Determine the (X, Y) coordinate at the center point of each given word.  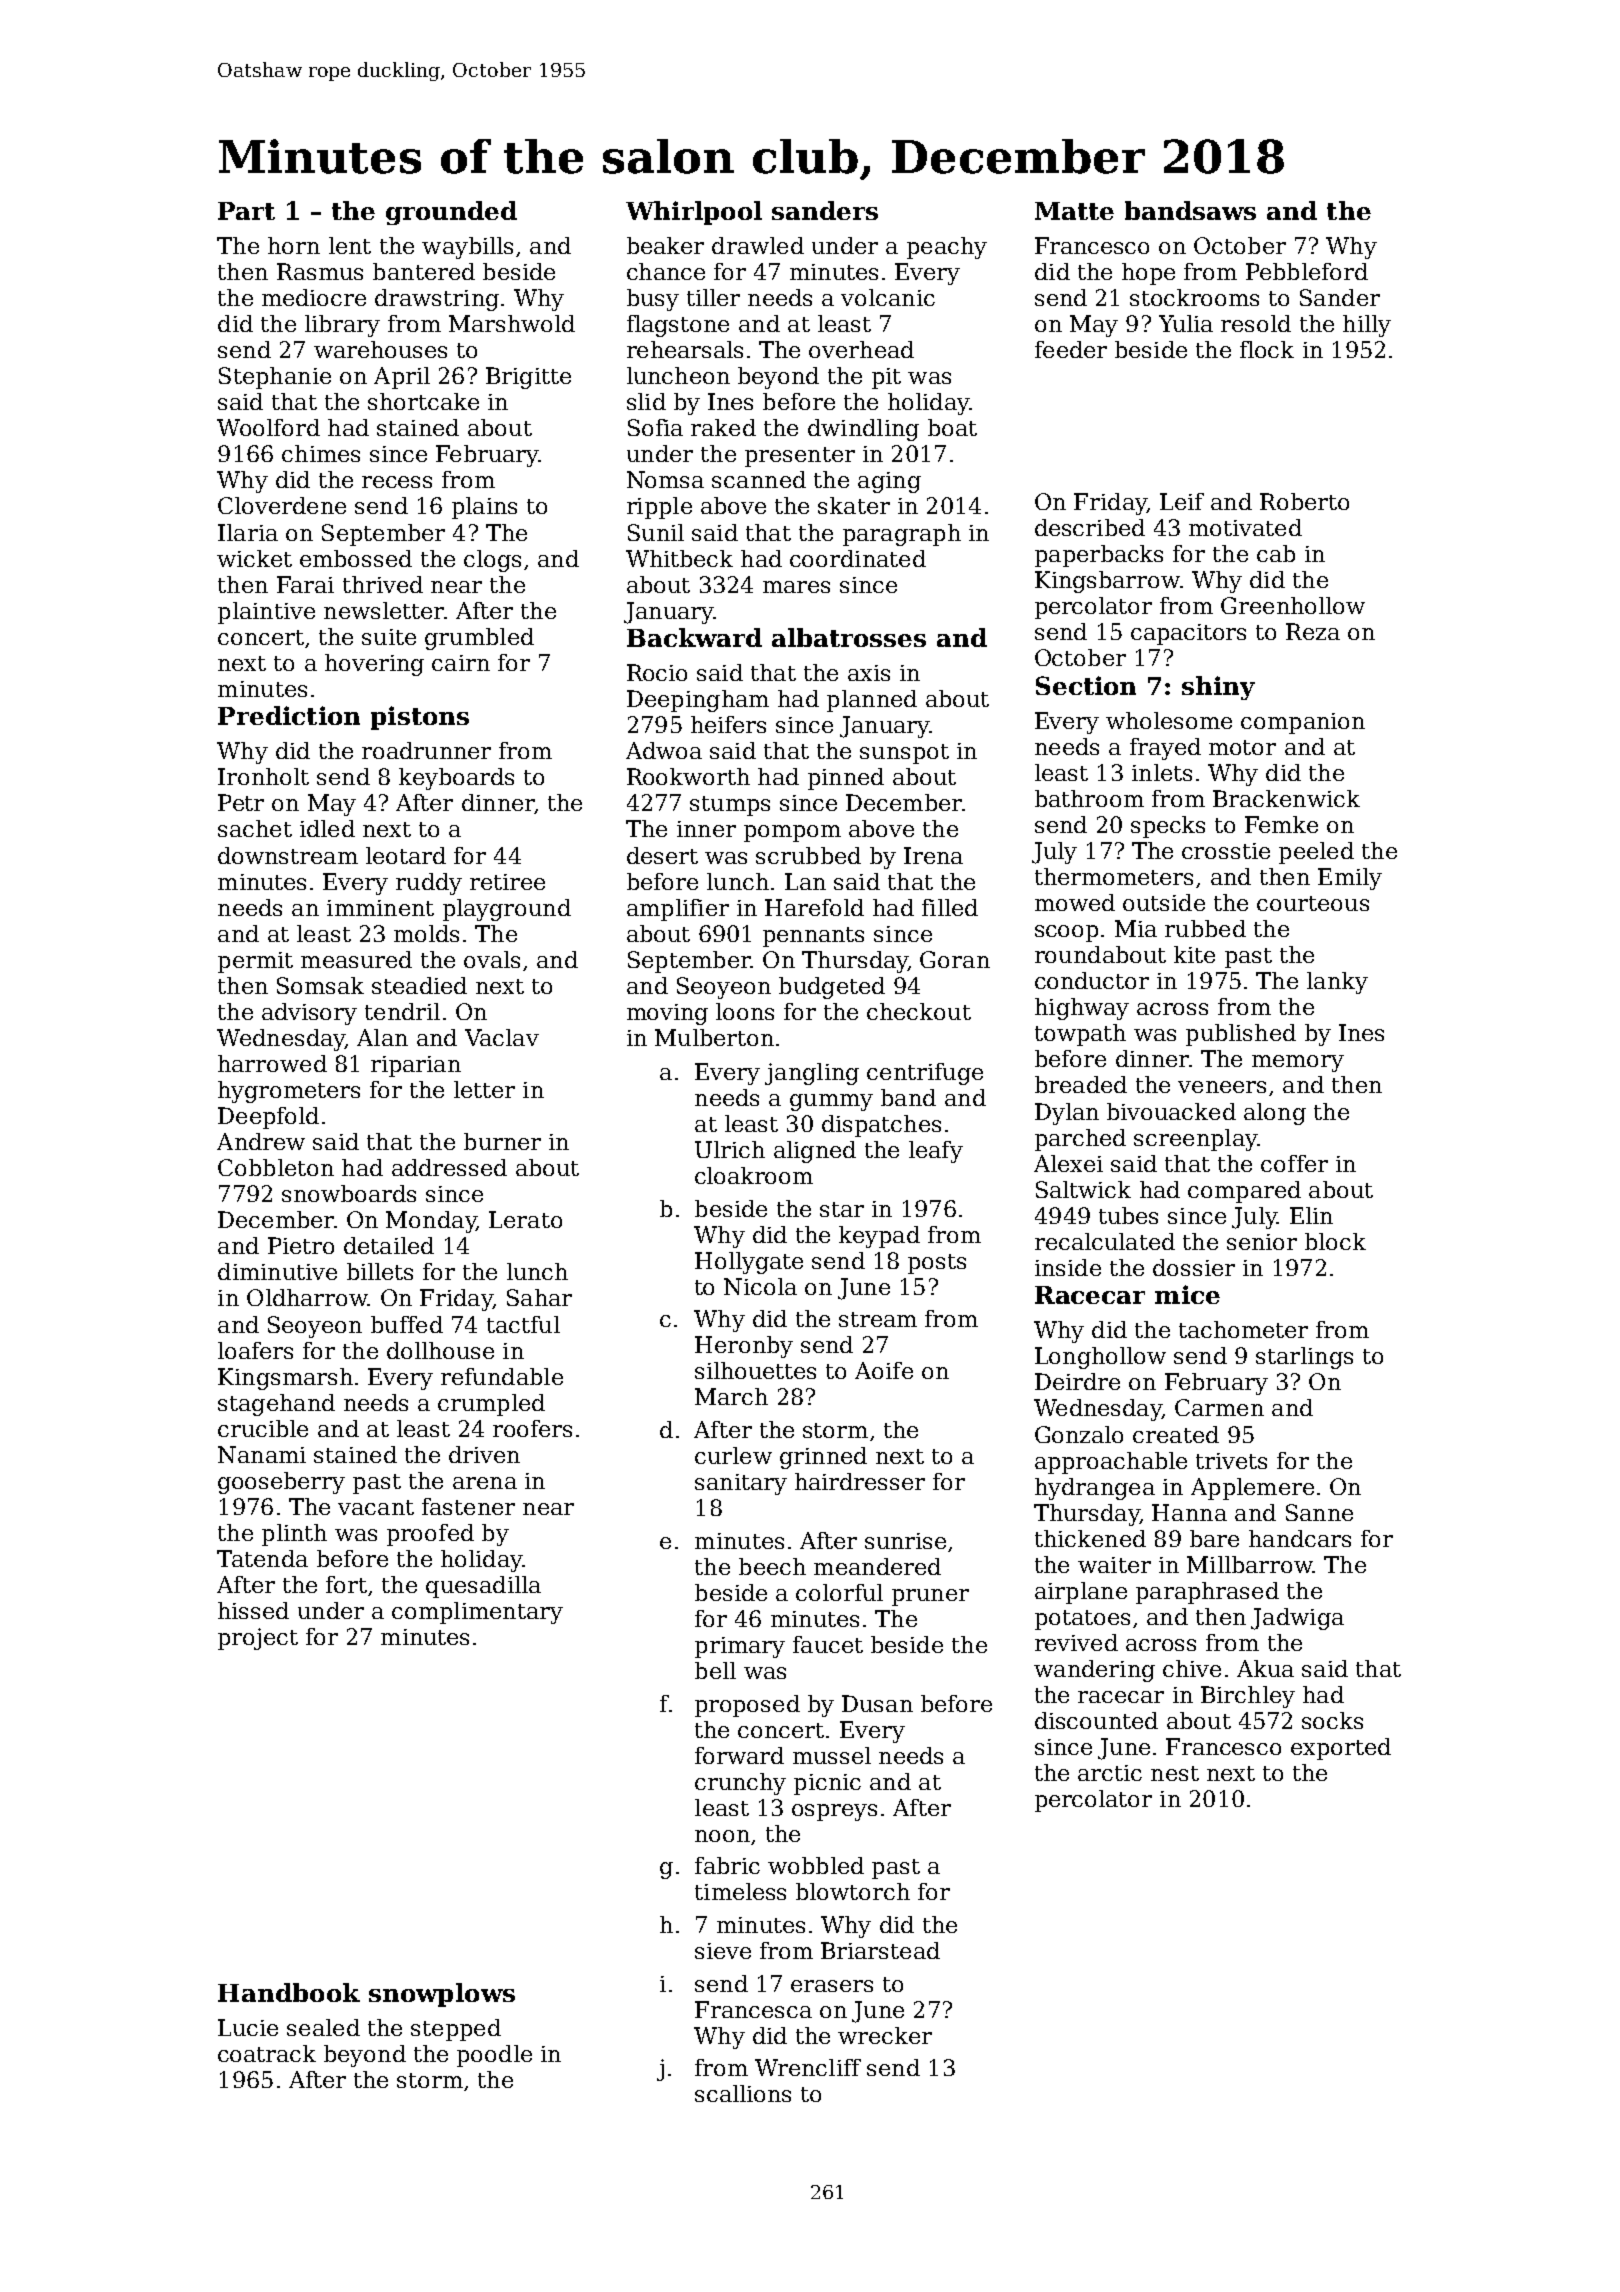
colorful (839, 1592)
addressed (449, 1167)
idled (327, 828)
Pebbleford (1307, 271)
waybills (467, 248)
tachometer (1243, 1329)
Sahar (539, 1297)
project (258, 1639)
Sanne (1319, 1512)
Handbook (289, 1992)
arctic (1110, 1773)
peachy (947, 248)
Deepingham (698, 701)
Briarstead (880, 1950)
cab (1276, 553)
